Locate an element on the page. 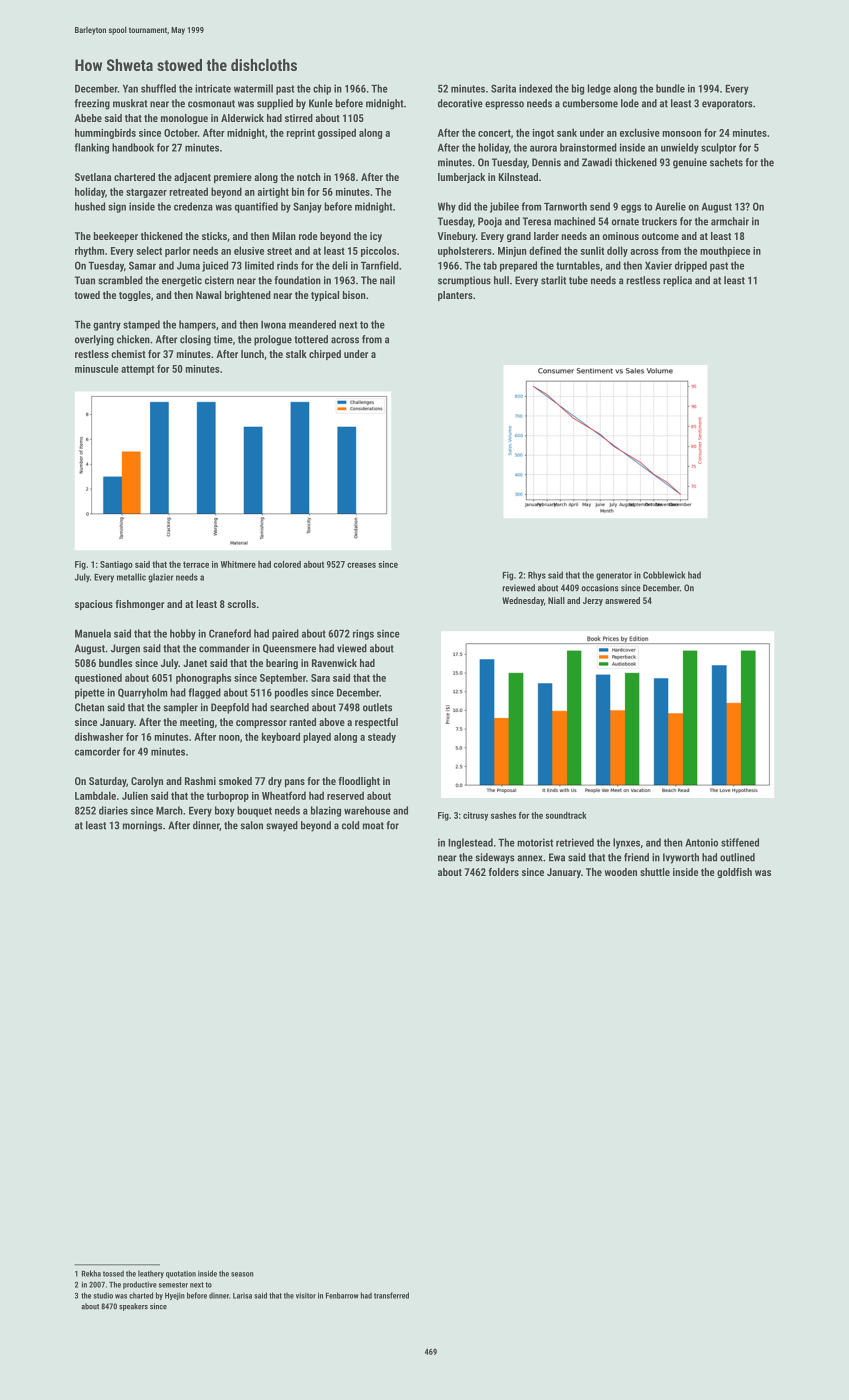 This page has height=1400, width=849. smoked is located at coordinates (235, 781).
